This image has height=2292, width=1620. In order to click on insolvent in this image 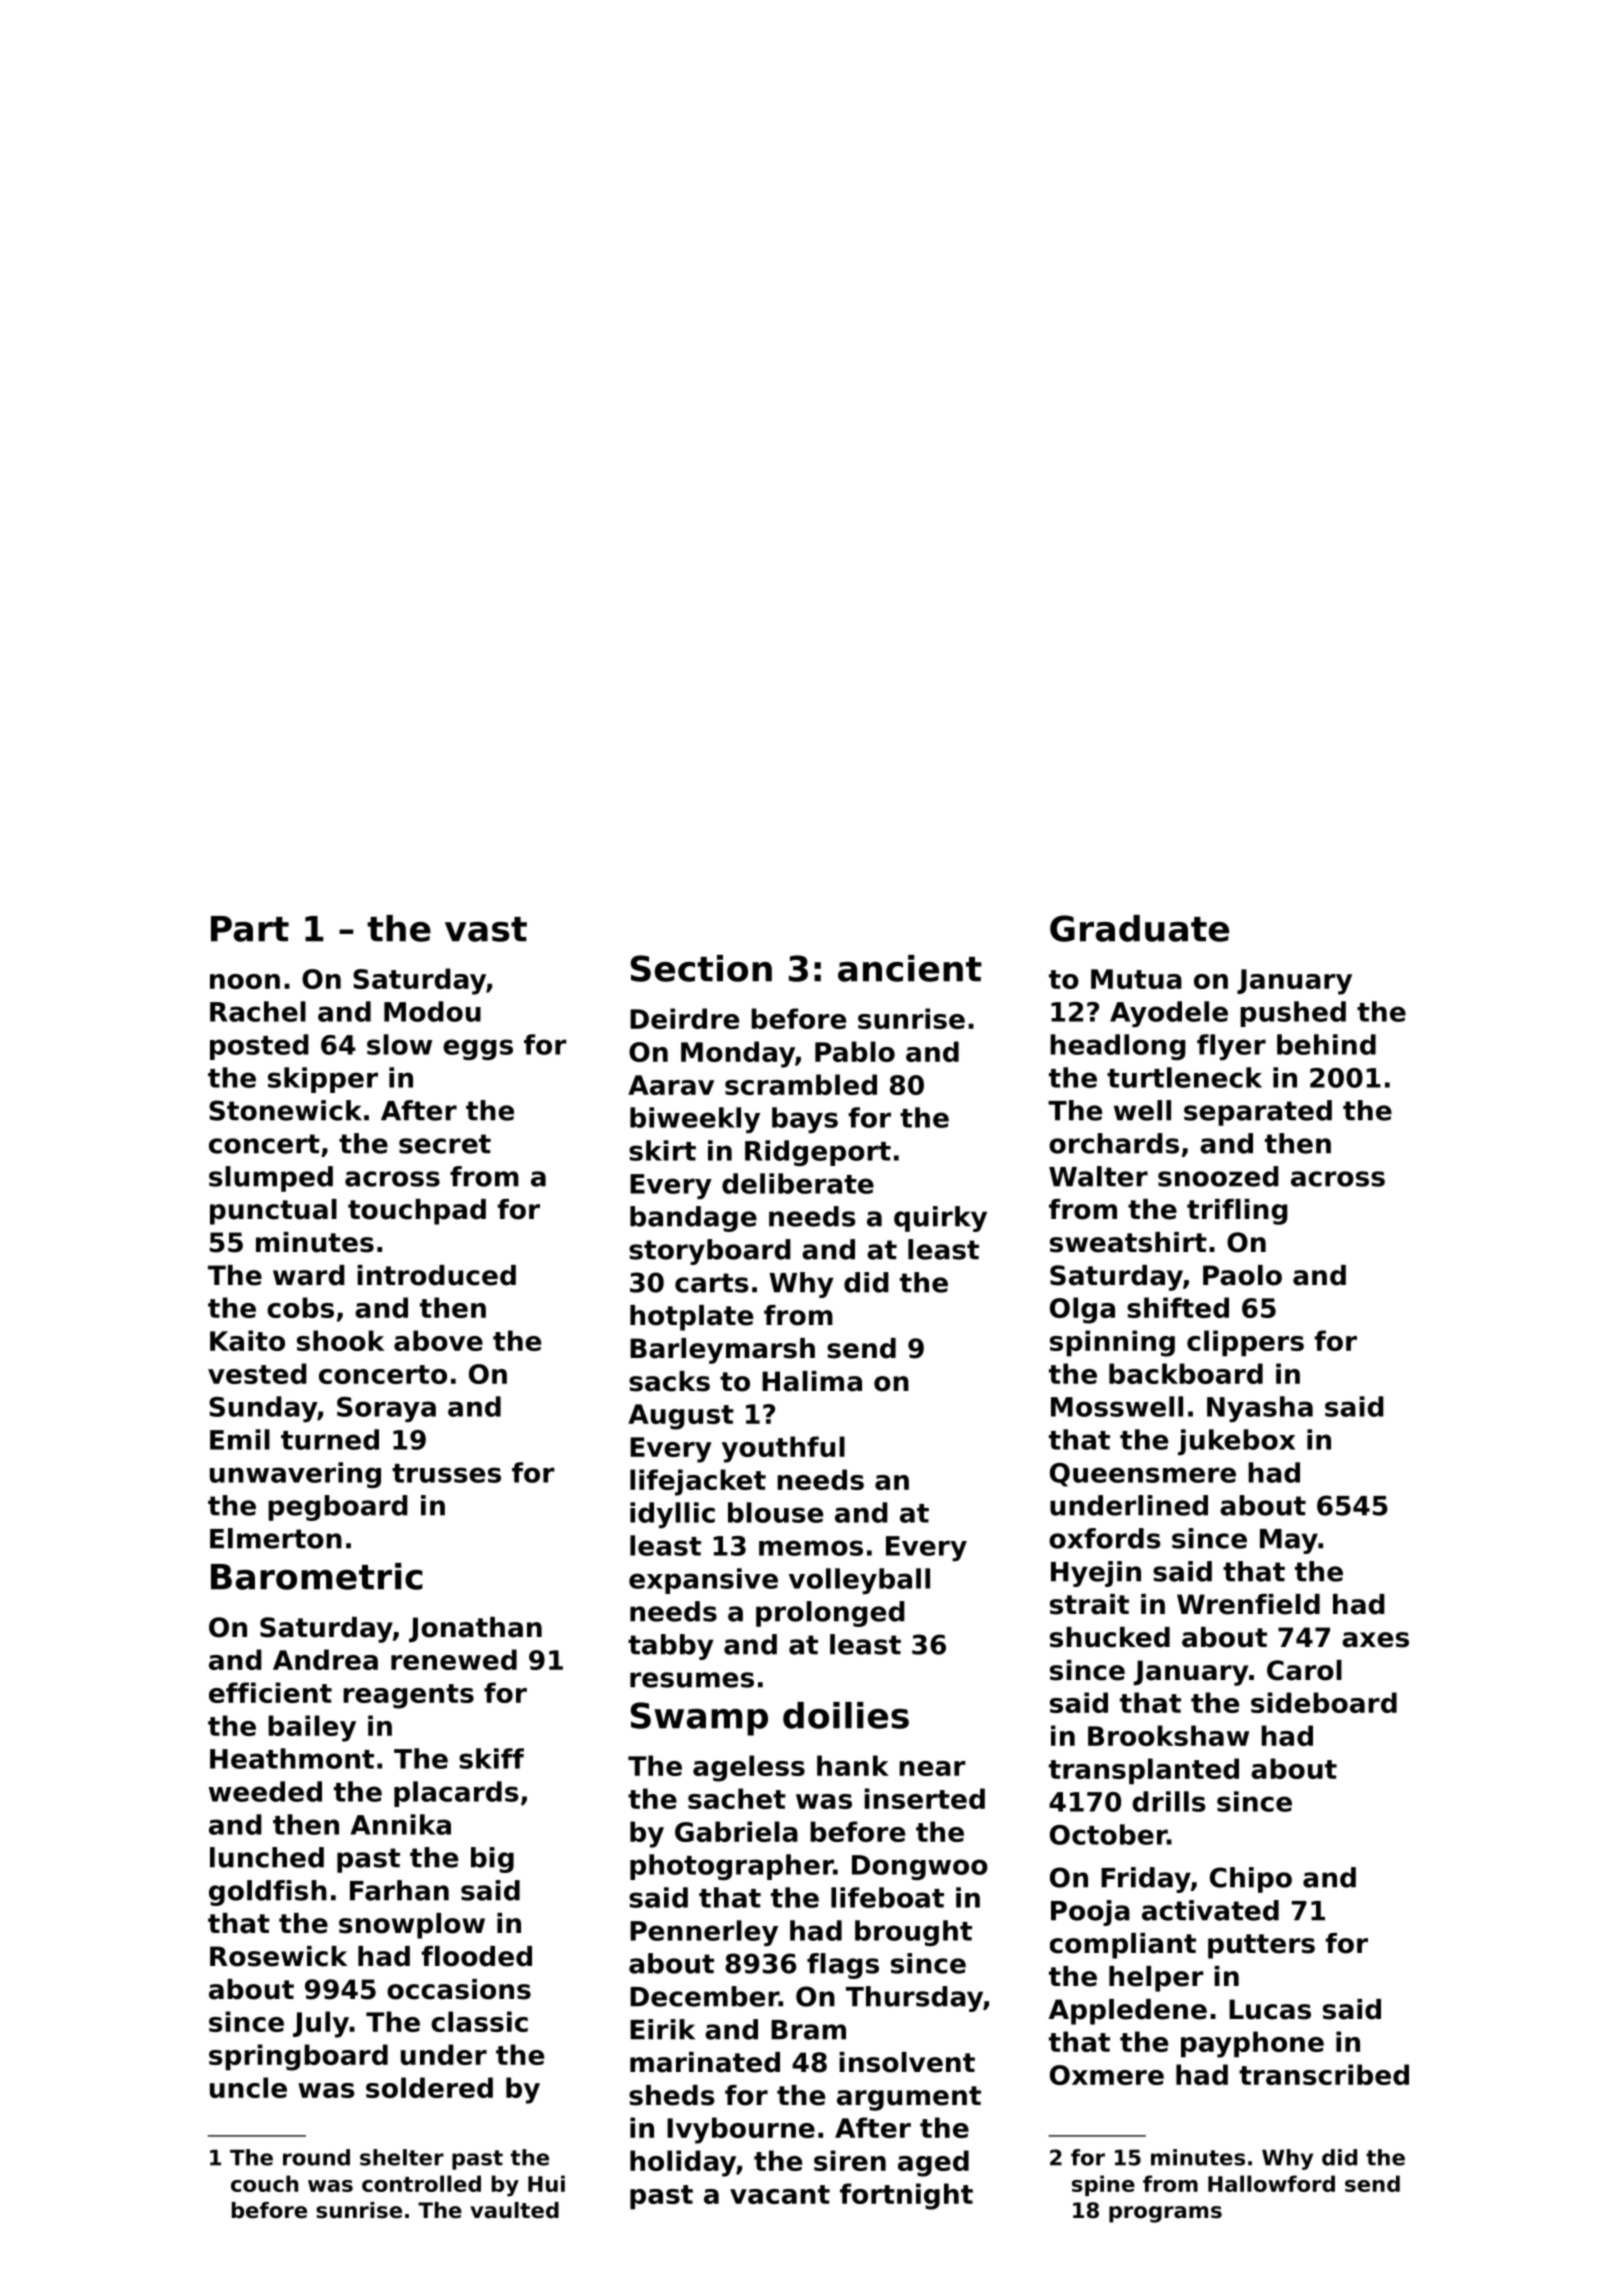, I will do `click(907, 2062)`.
